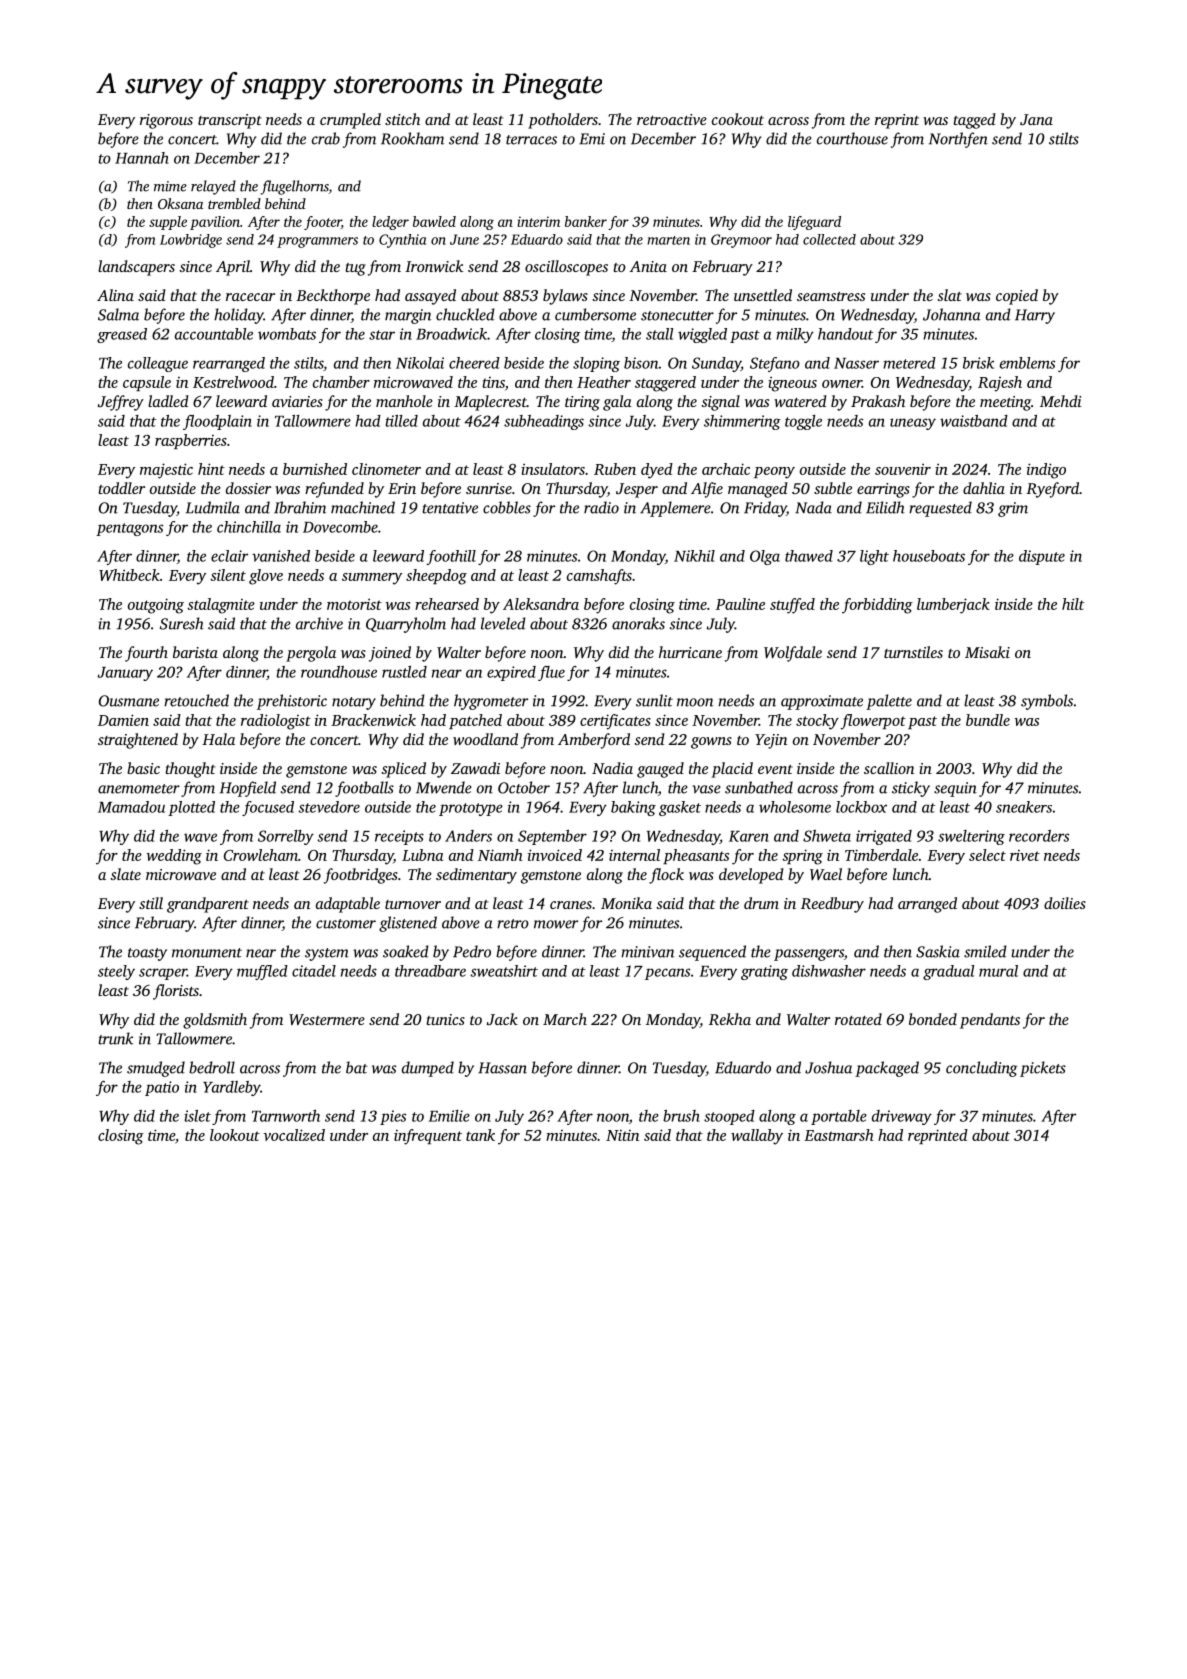 The image size is (1187, 1679). I want to click on lookout, so click(235, 1135).
